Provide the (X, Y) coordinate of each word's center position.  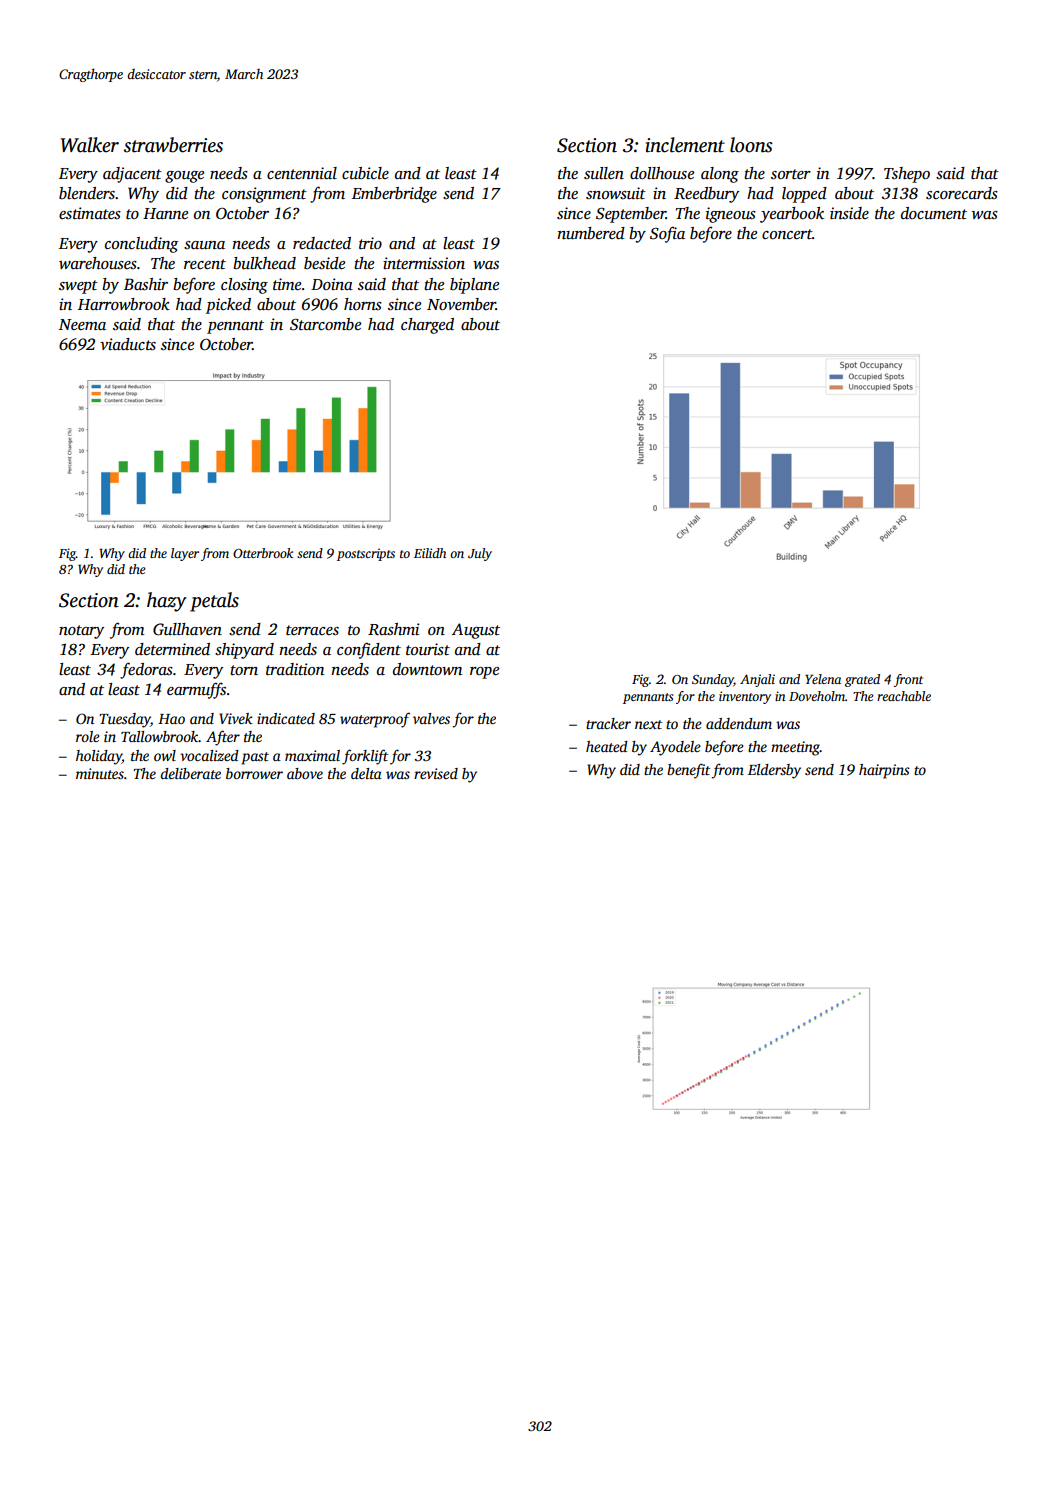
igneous (731, 215)
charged (427, 326)
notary (81, 632)
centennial (302, 173)
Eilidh (430, 553)
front (908, 680)
